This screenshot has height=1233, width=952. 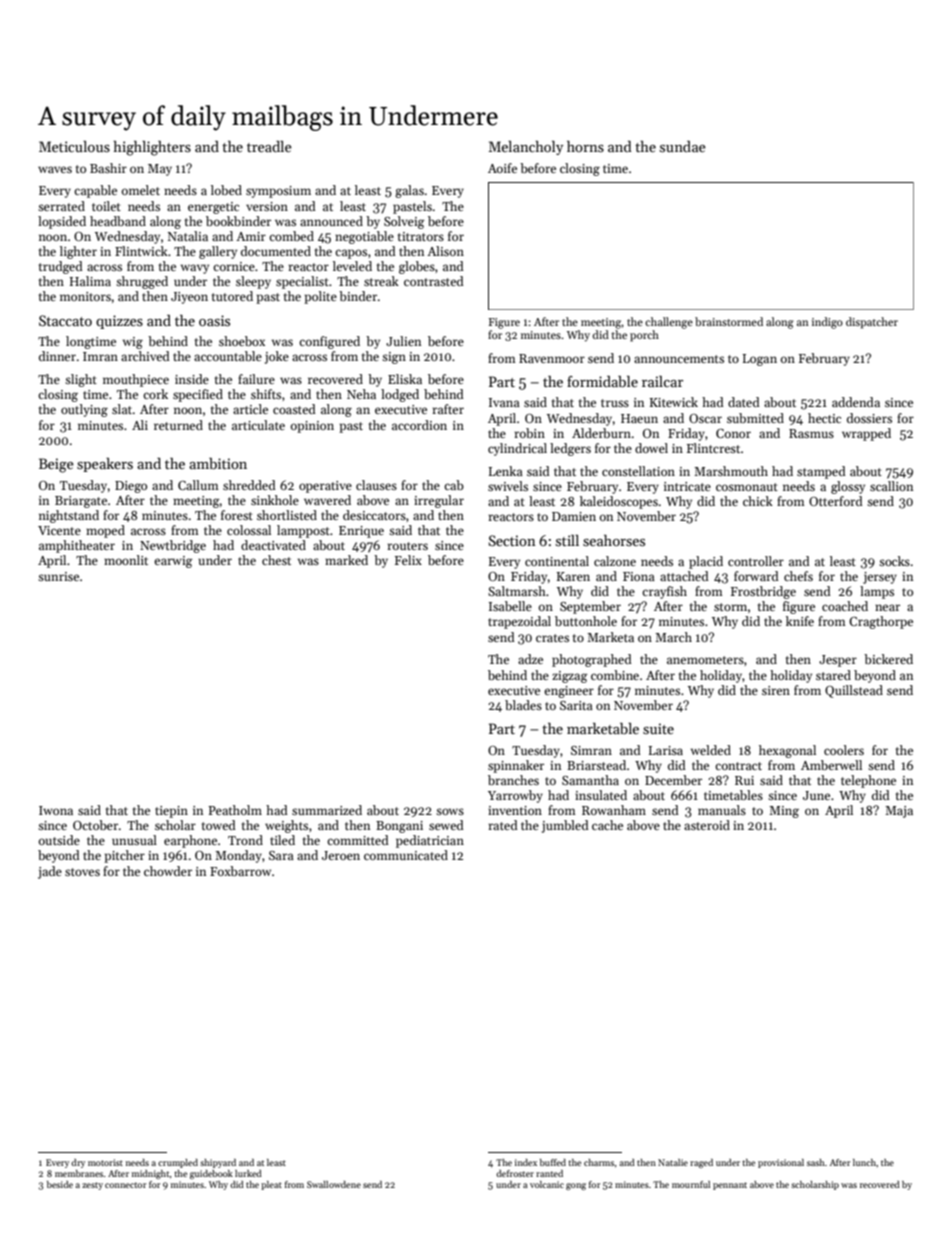 I want to click on indigo, so click(x=827, y=323).
